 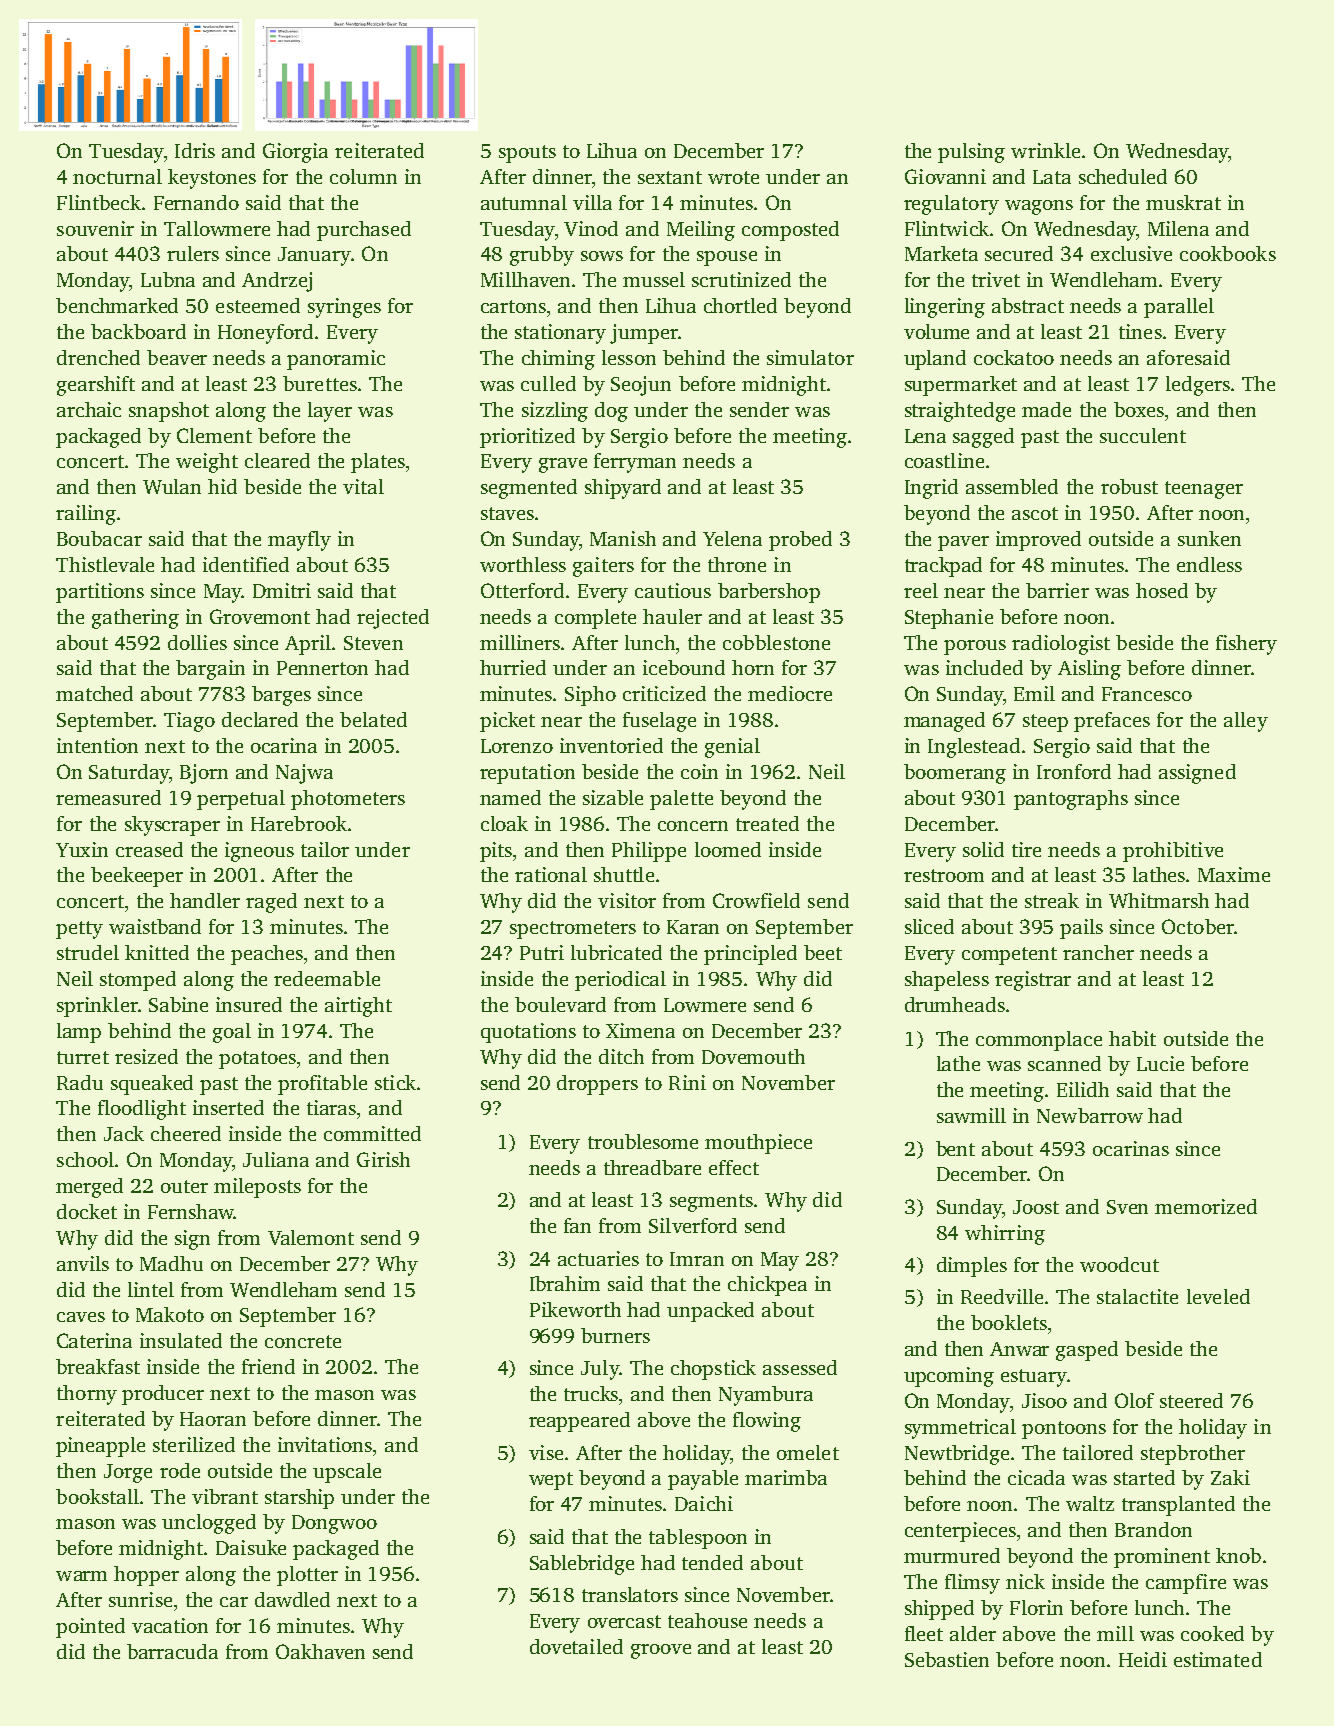 What do you see at coordinates (1132, 1038) in the page?
I see `habit` at bounding box center [1132, 1038].
